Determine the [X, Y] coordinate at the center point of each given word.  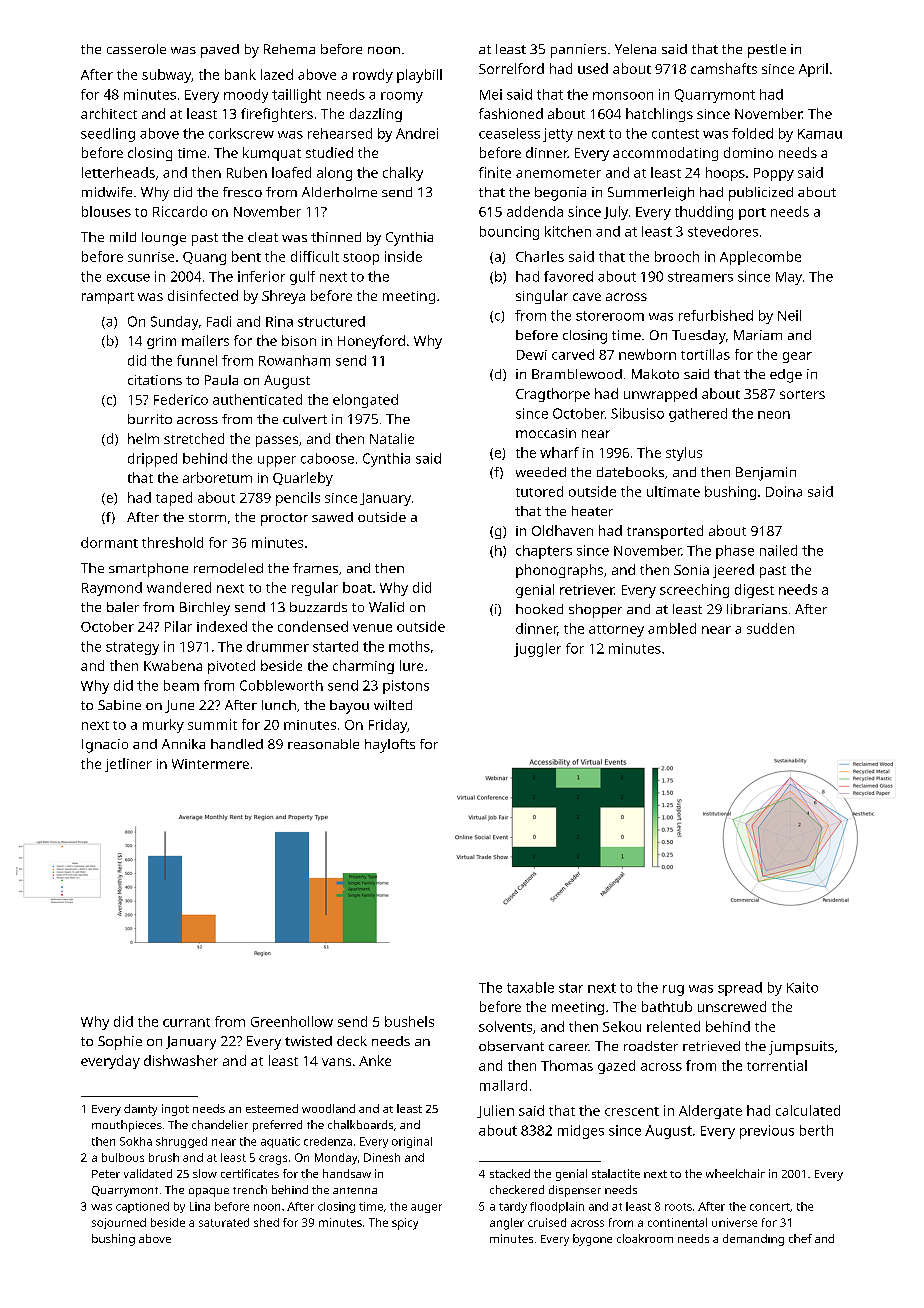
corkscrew [241, 133]
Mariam [758, 335]
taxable [530, 987]
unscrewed [732, 1006]
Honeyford [371, 342]
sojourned [119, 1223]
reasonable [323, 744]
